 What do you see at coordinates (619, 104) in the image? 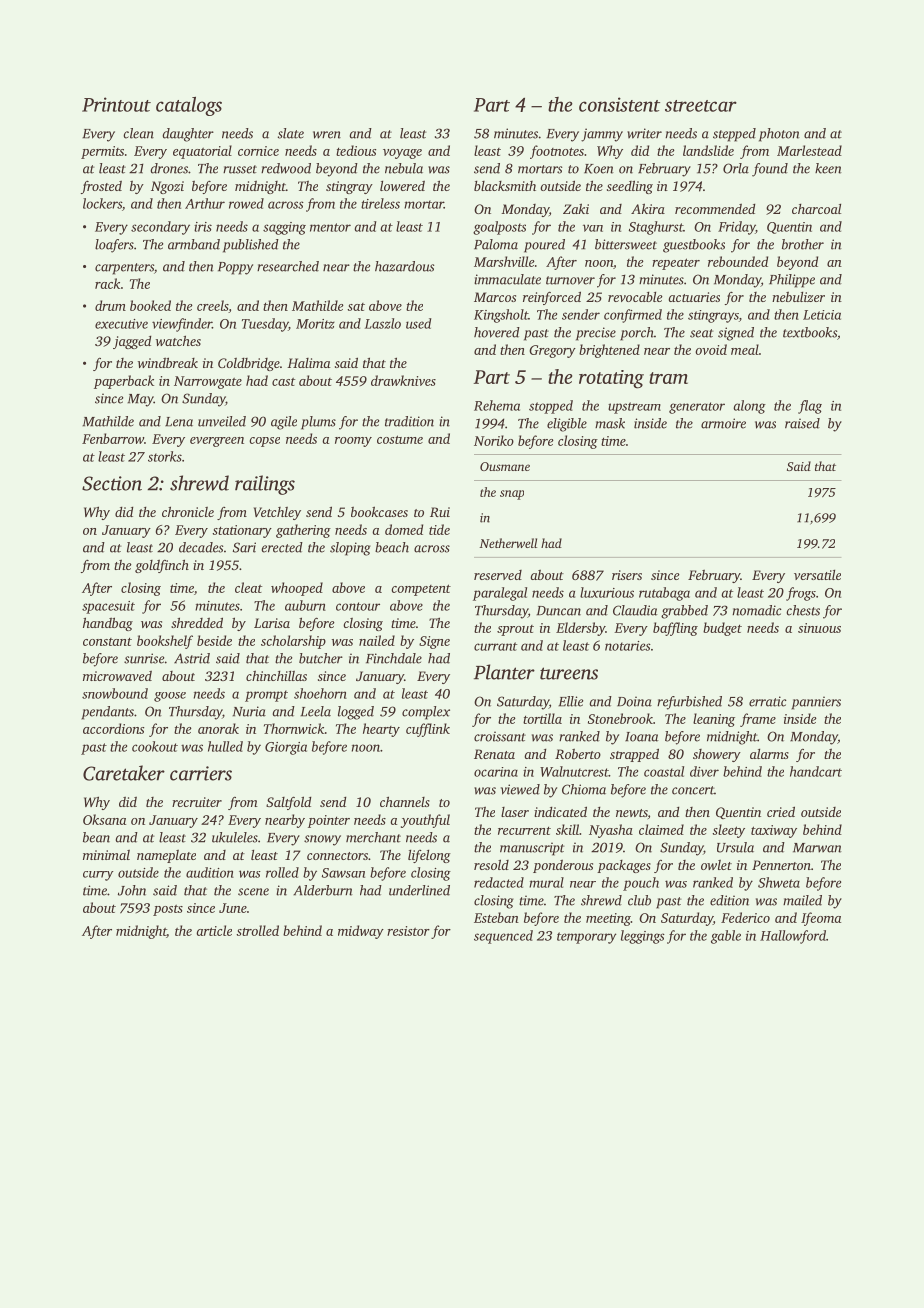
I see `consistent` at bounding box center [619, 104].
